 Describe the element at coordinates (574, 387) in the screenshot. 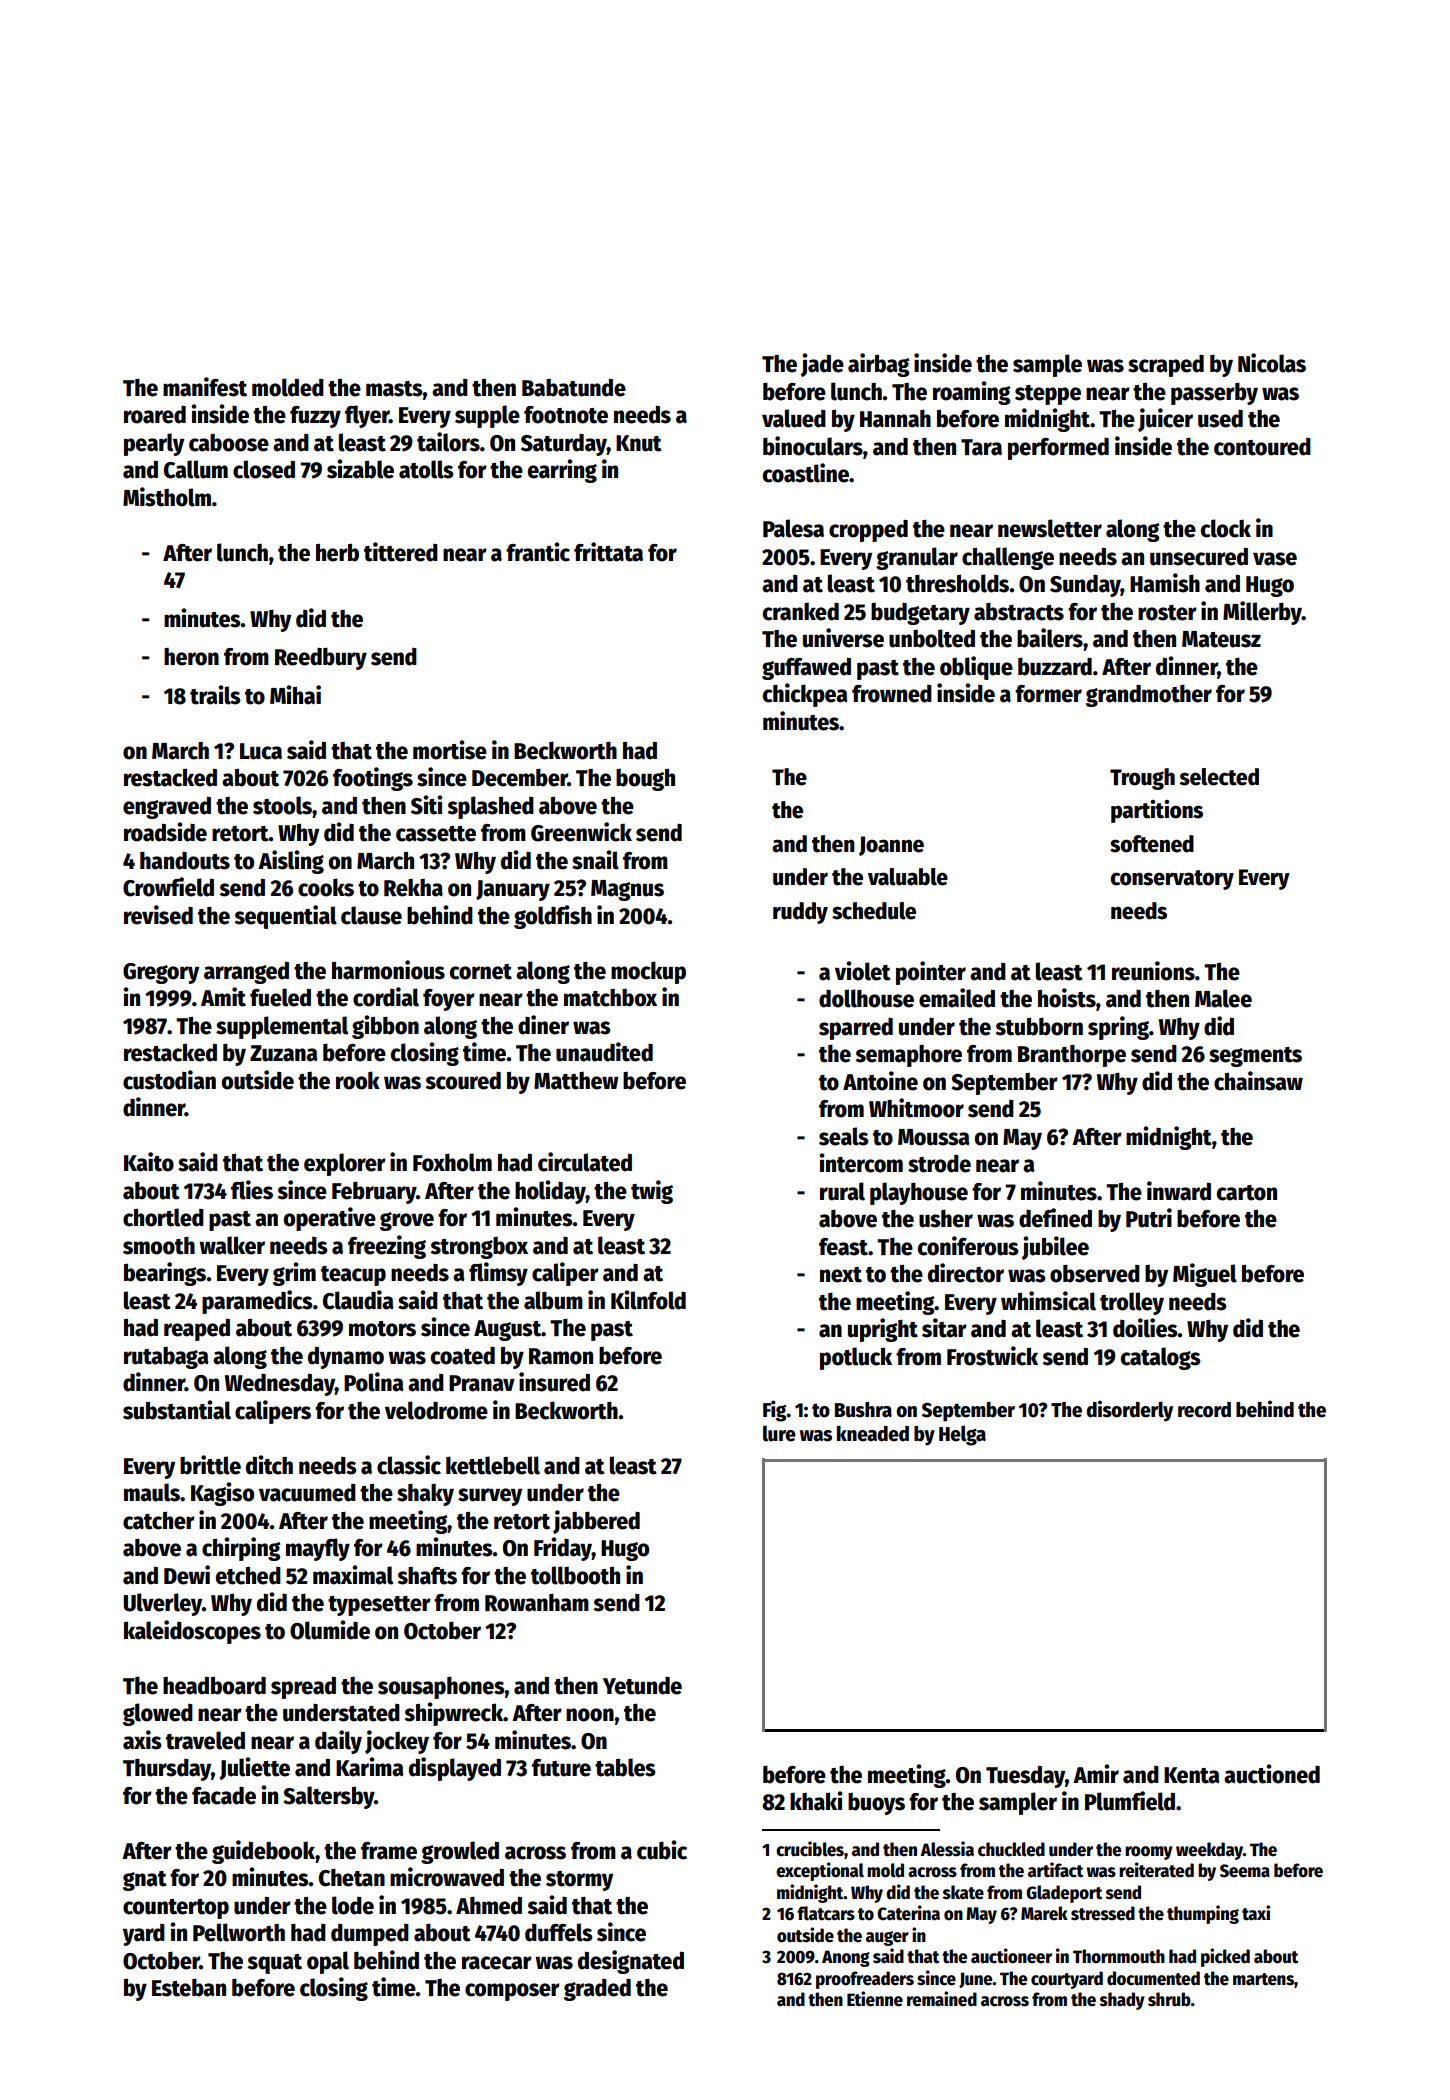

I see `Babatunde` at that location.
